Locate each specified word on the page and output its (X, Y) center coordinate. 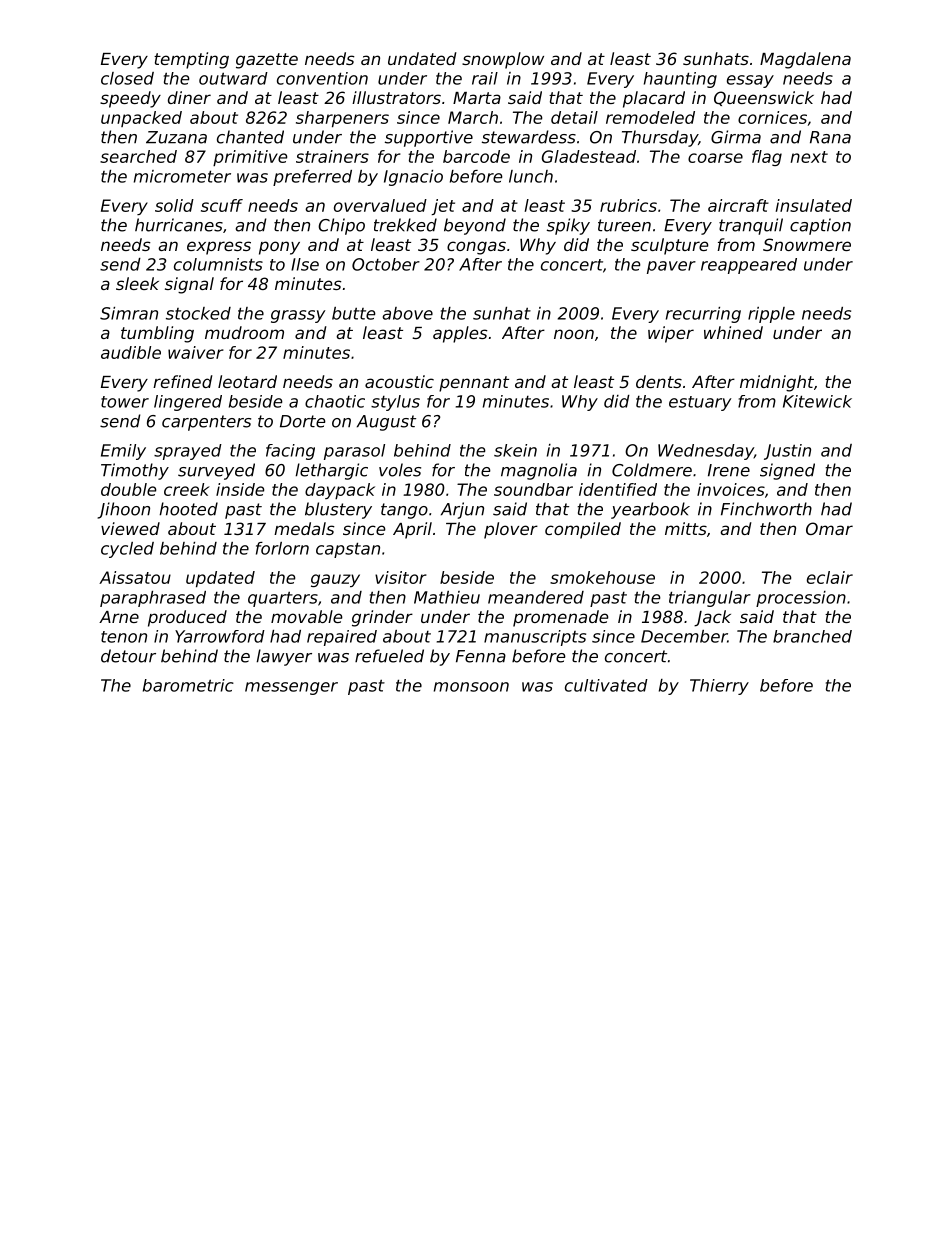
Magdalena (805, 60)
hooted (188, 509)
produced (187, 618)
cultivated (606, 685)
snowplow (503, 60)
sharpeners (342, 119)
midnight (777, 383)
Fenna (481, 656)
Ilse (305, 264)
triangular (710, 599)
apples (460, 334)
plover (511, 530)
